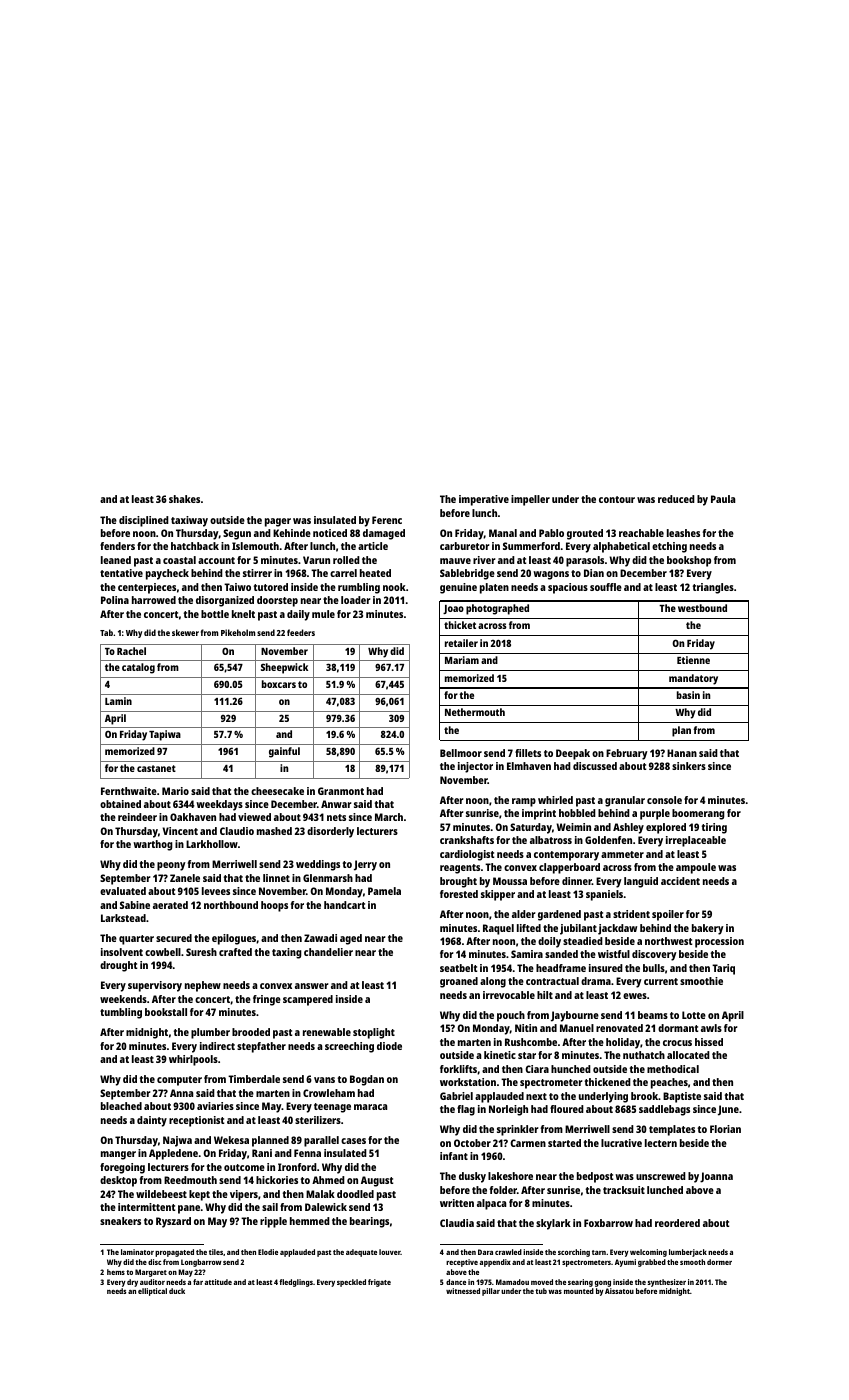 This screenshot has height=1400, width=849. What do you see at coordinates (608, 840) in the screenshot?
I see `Goldenfen` at bounding box center [608, 840].
